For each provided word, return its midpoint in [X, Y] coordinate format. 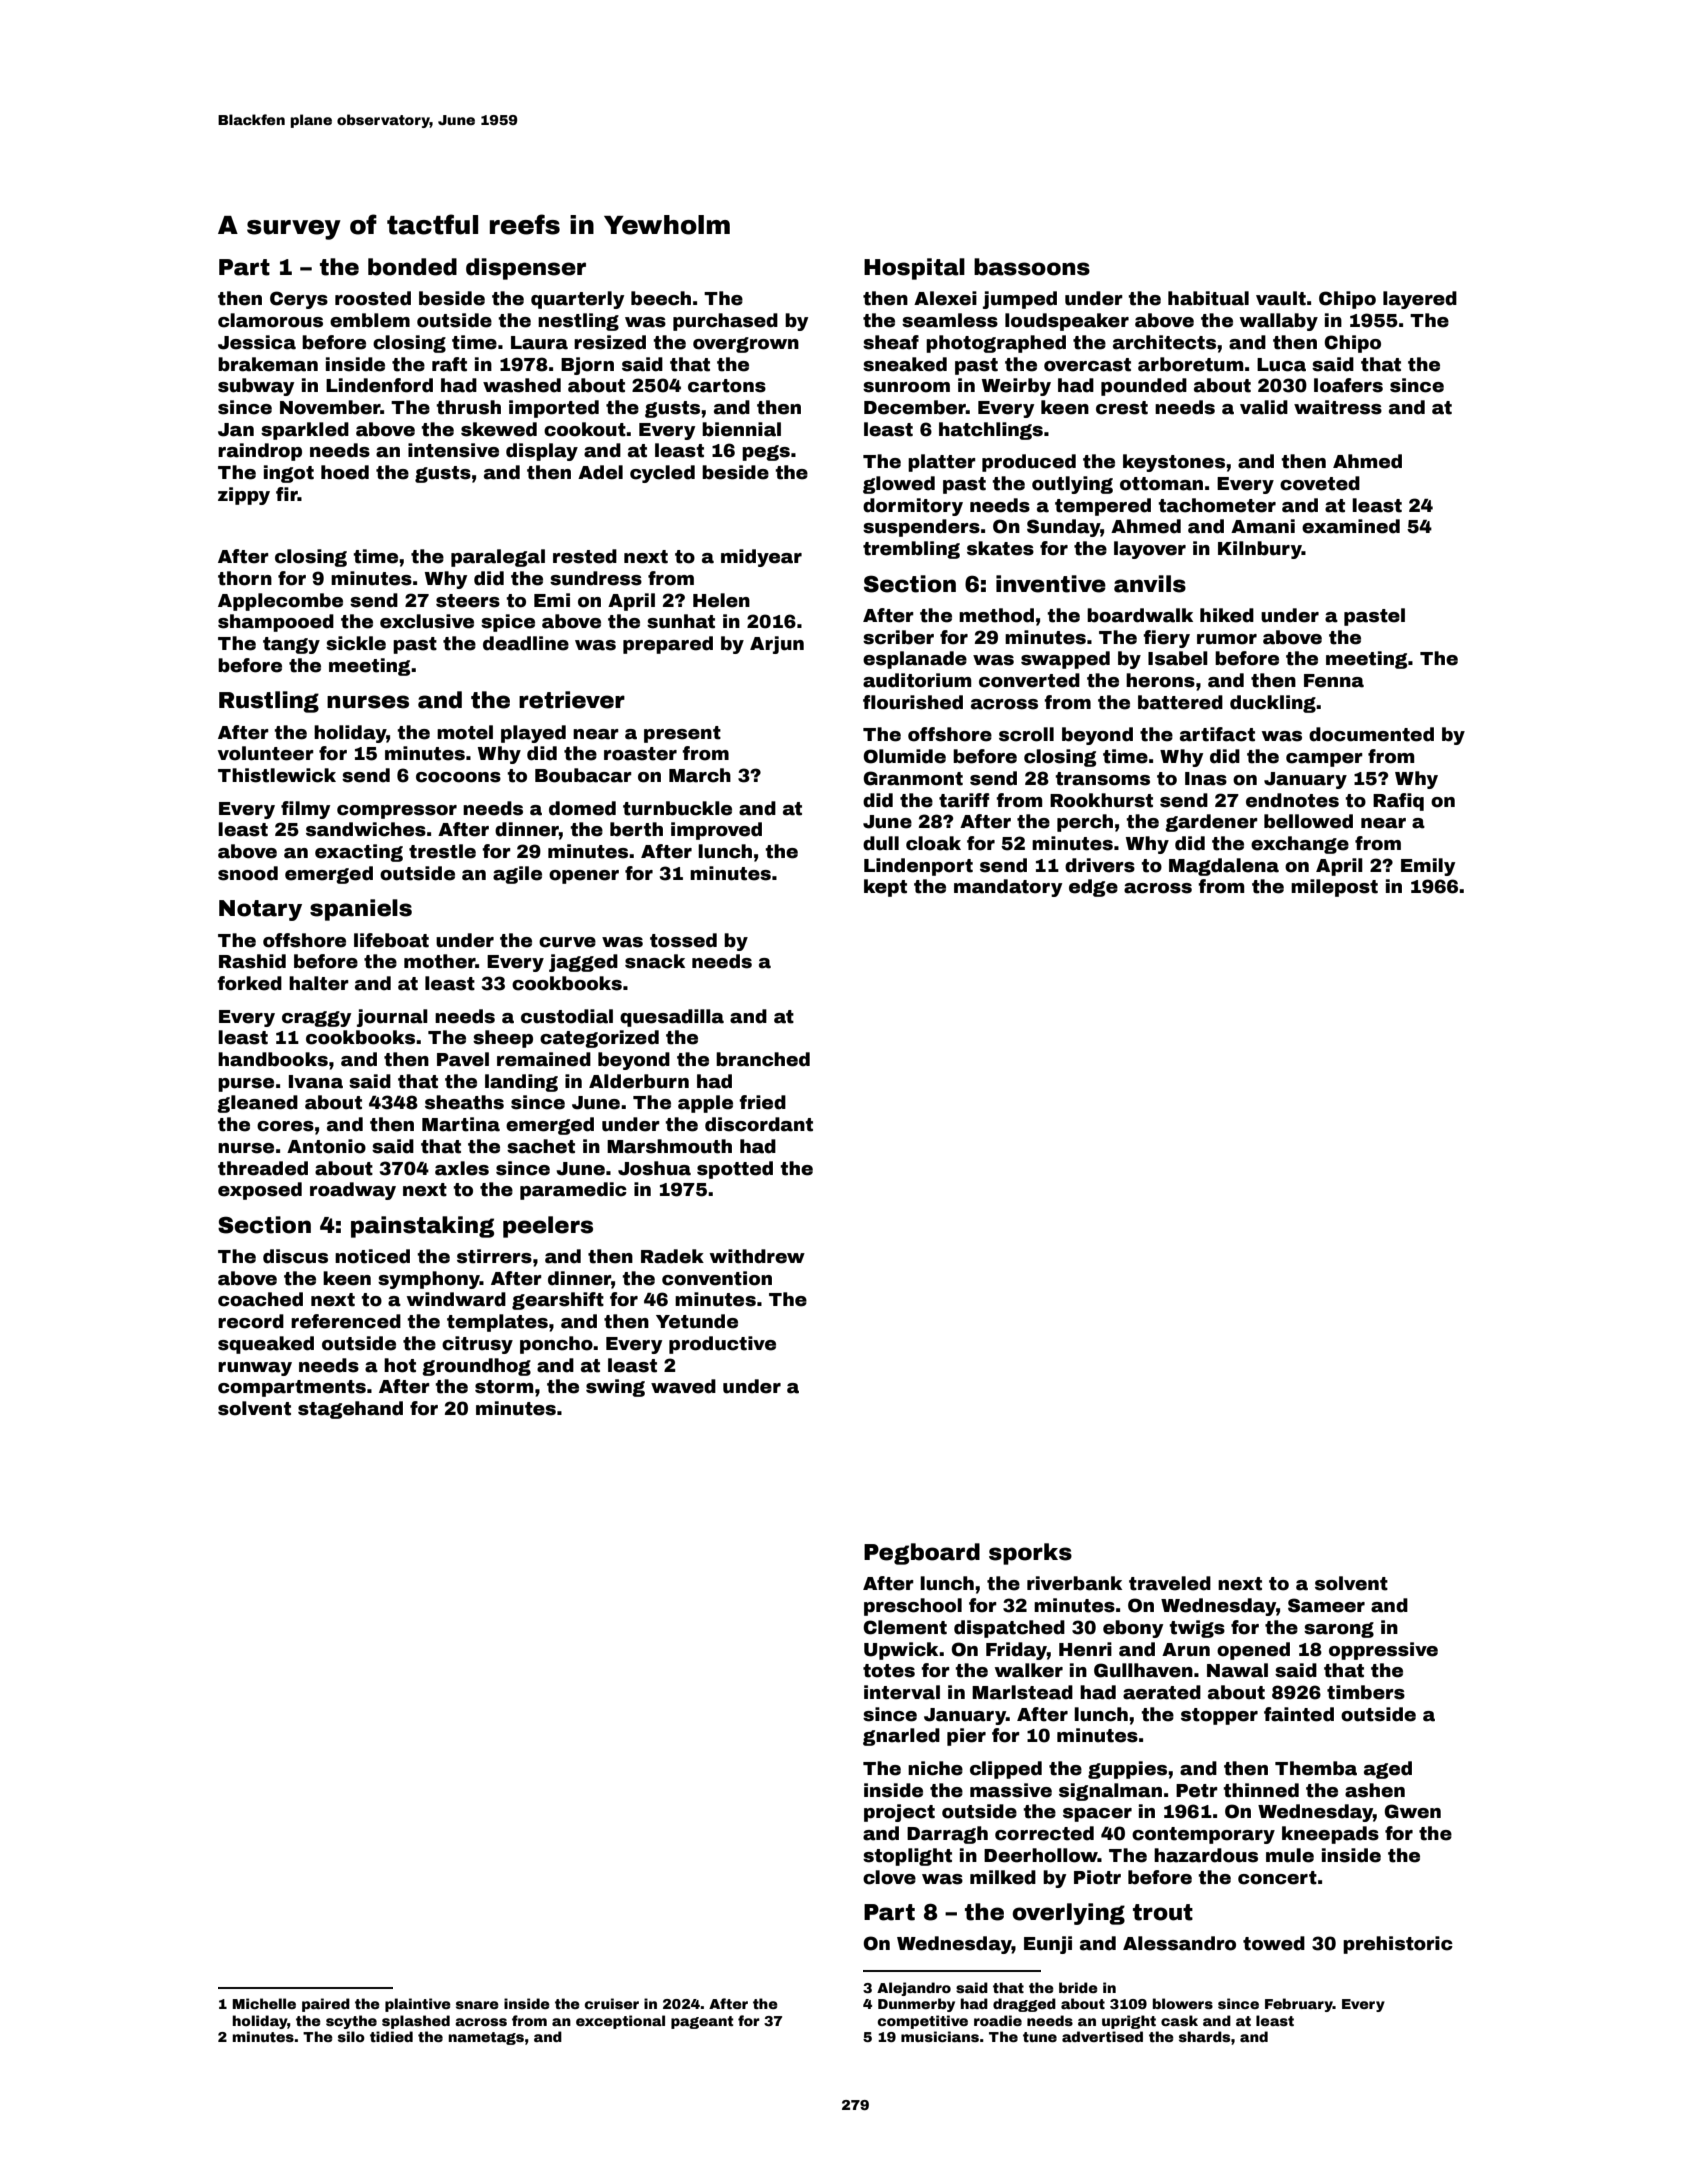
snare [477, 2005]
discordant [759, 1124]
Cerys [299, 300]
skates [1000, 548]
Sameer [1326, 1605]
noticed [372, 1256]
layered [1420, 300]
